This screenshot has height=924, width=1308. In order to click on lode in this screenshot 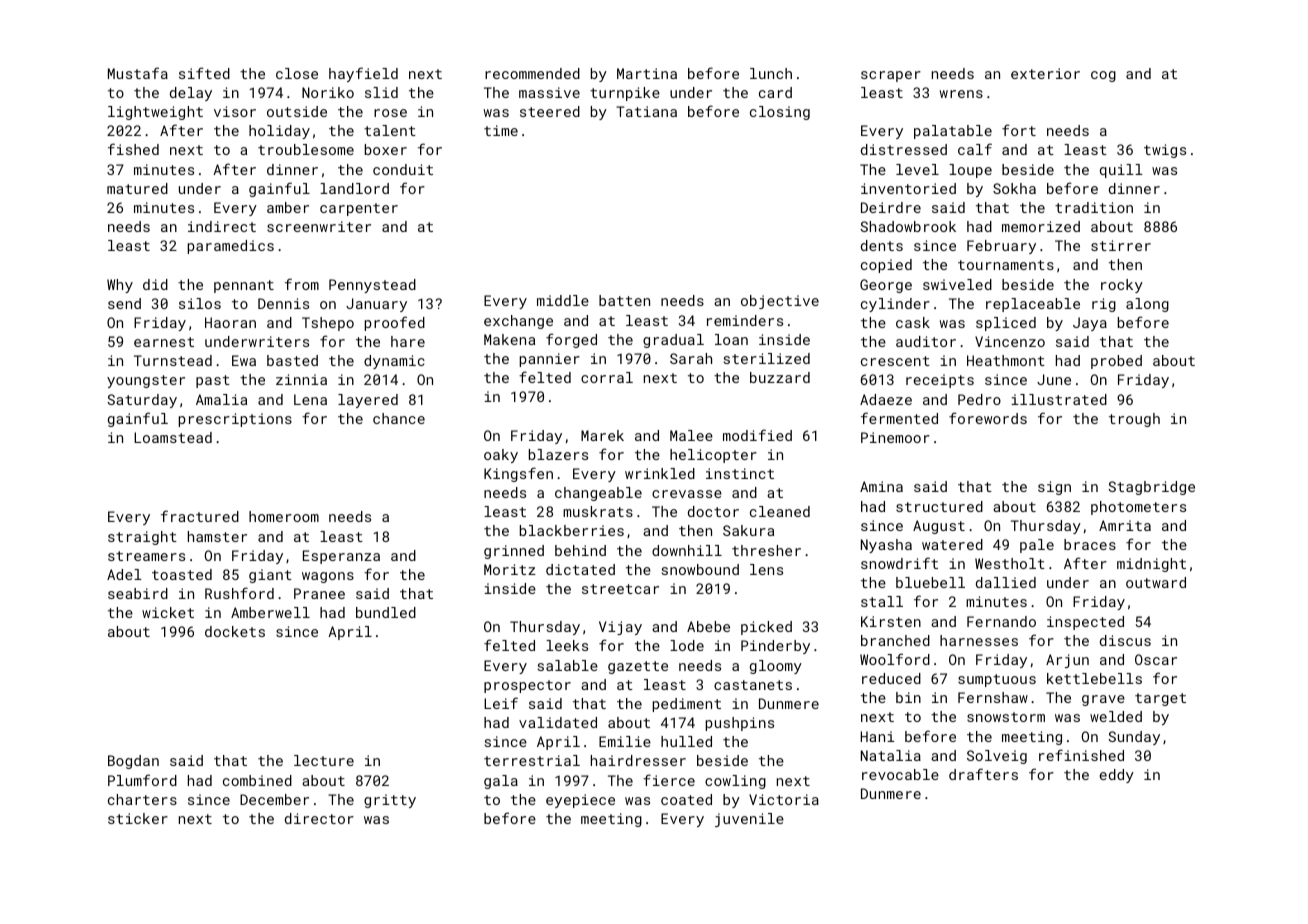, I will do `click(687, 645)`.
